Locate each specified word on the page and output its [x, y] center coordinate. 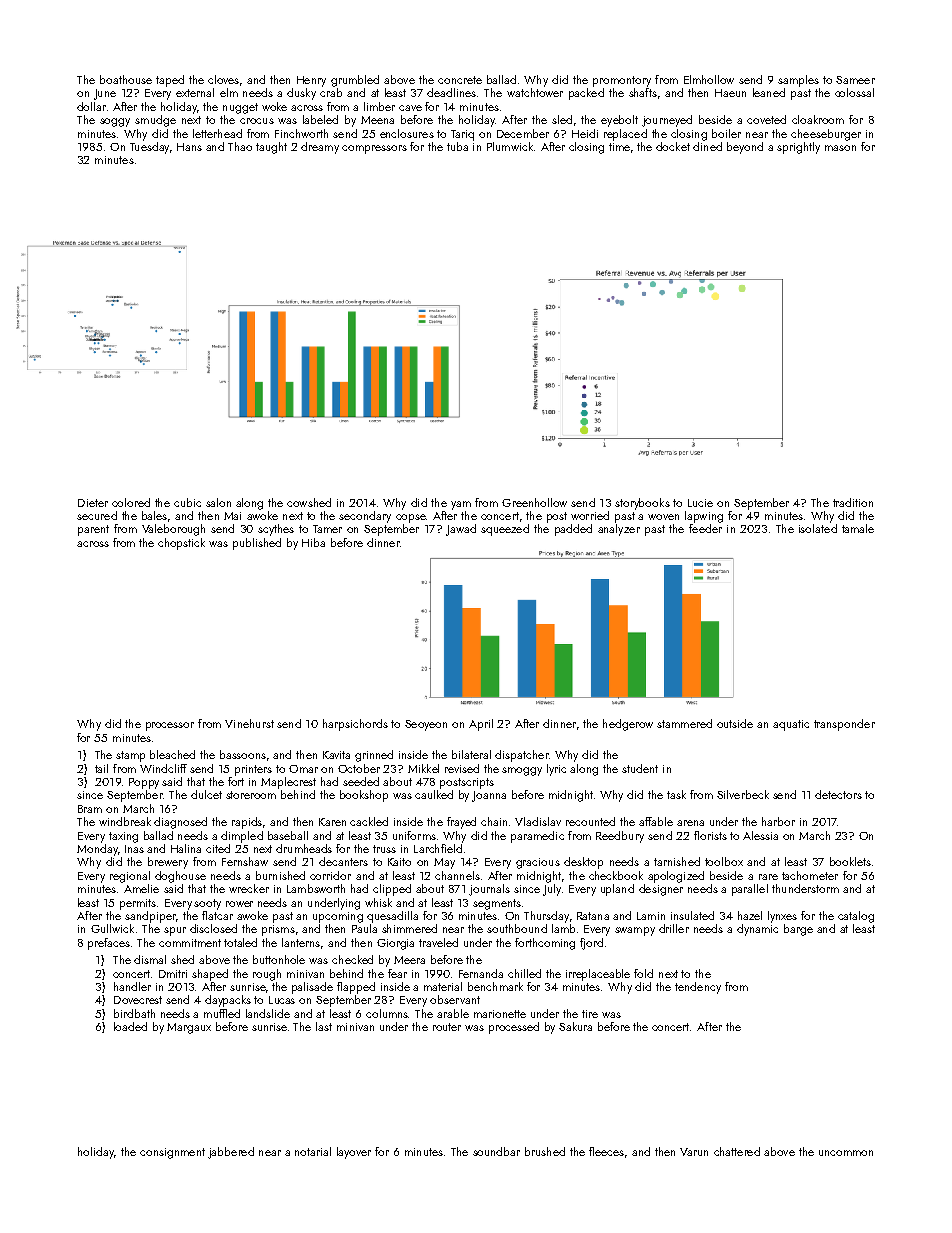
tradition [853, 502]
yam [461, 505]
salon [218, 502]
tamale [858, 528]
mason [840, 148]
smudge [155, 121]
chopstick [181, 544]
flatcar [217, 915]
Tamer [327, 529]
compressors [374, 149]
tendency [698, 988]
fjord [591, 944]
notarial [313, 1151]
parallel [750, 890]
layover [354, 1153]
